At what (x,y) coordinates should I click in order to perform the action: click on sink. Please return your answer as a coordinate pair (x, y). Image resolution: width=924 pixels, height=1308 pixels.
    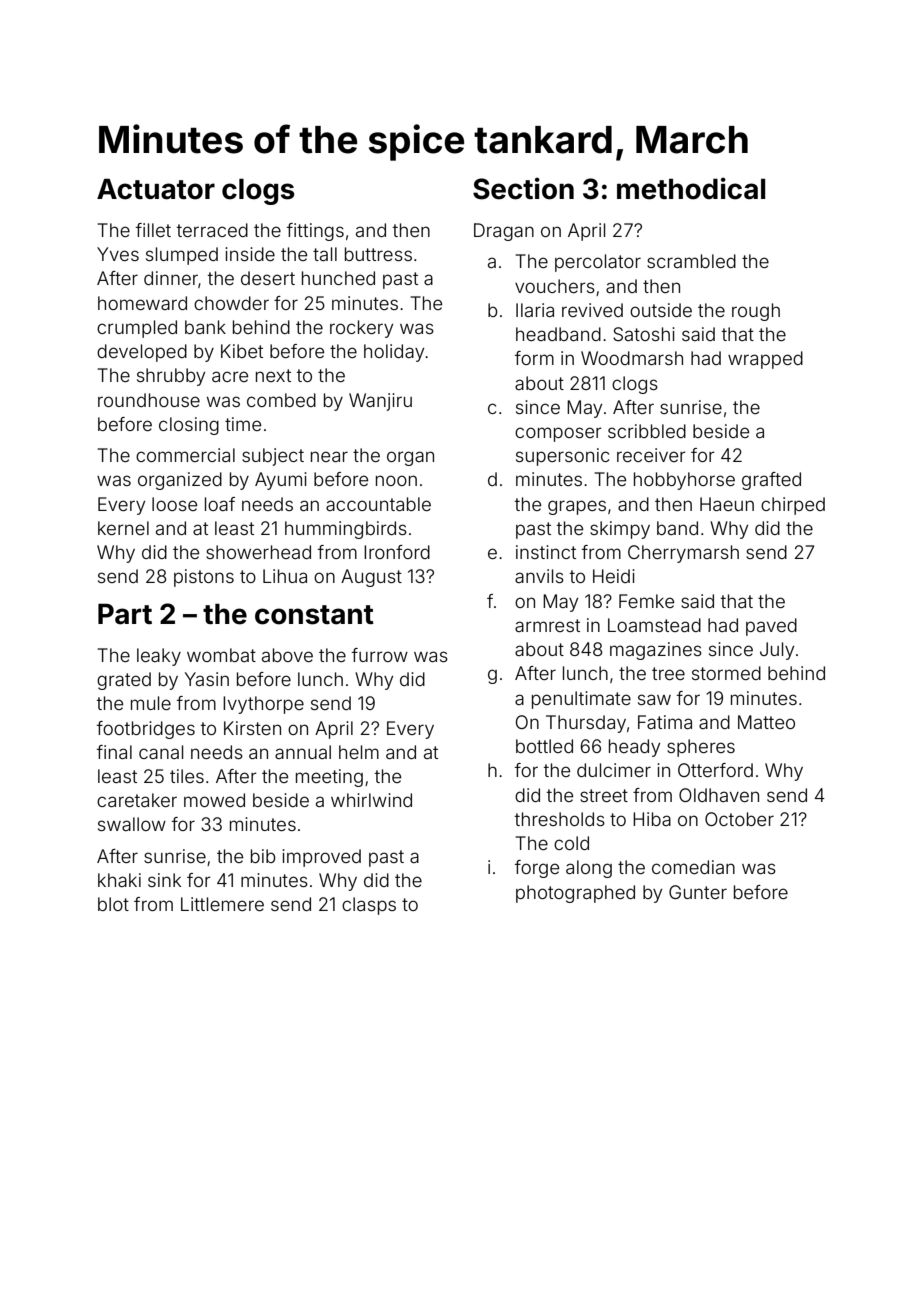
    Looking at the image, I should click on (164, 880).
